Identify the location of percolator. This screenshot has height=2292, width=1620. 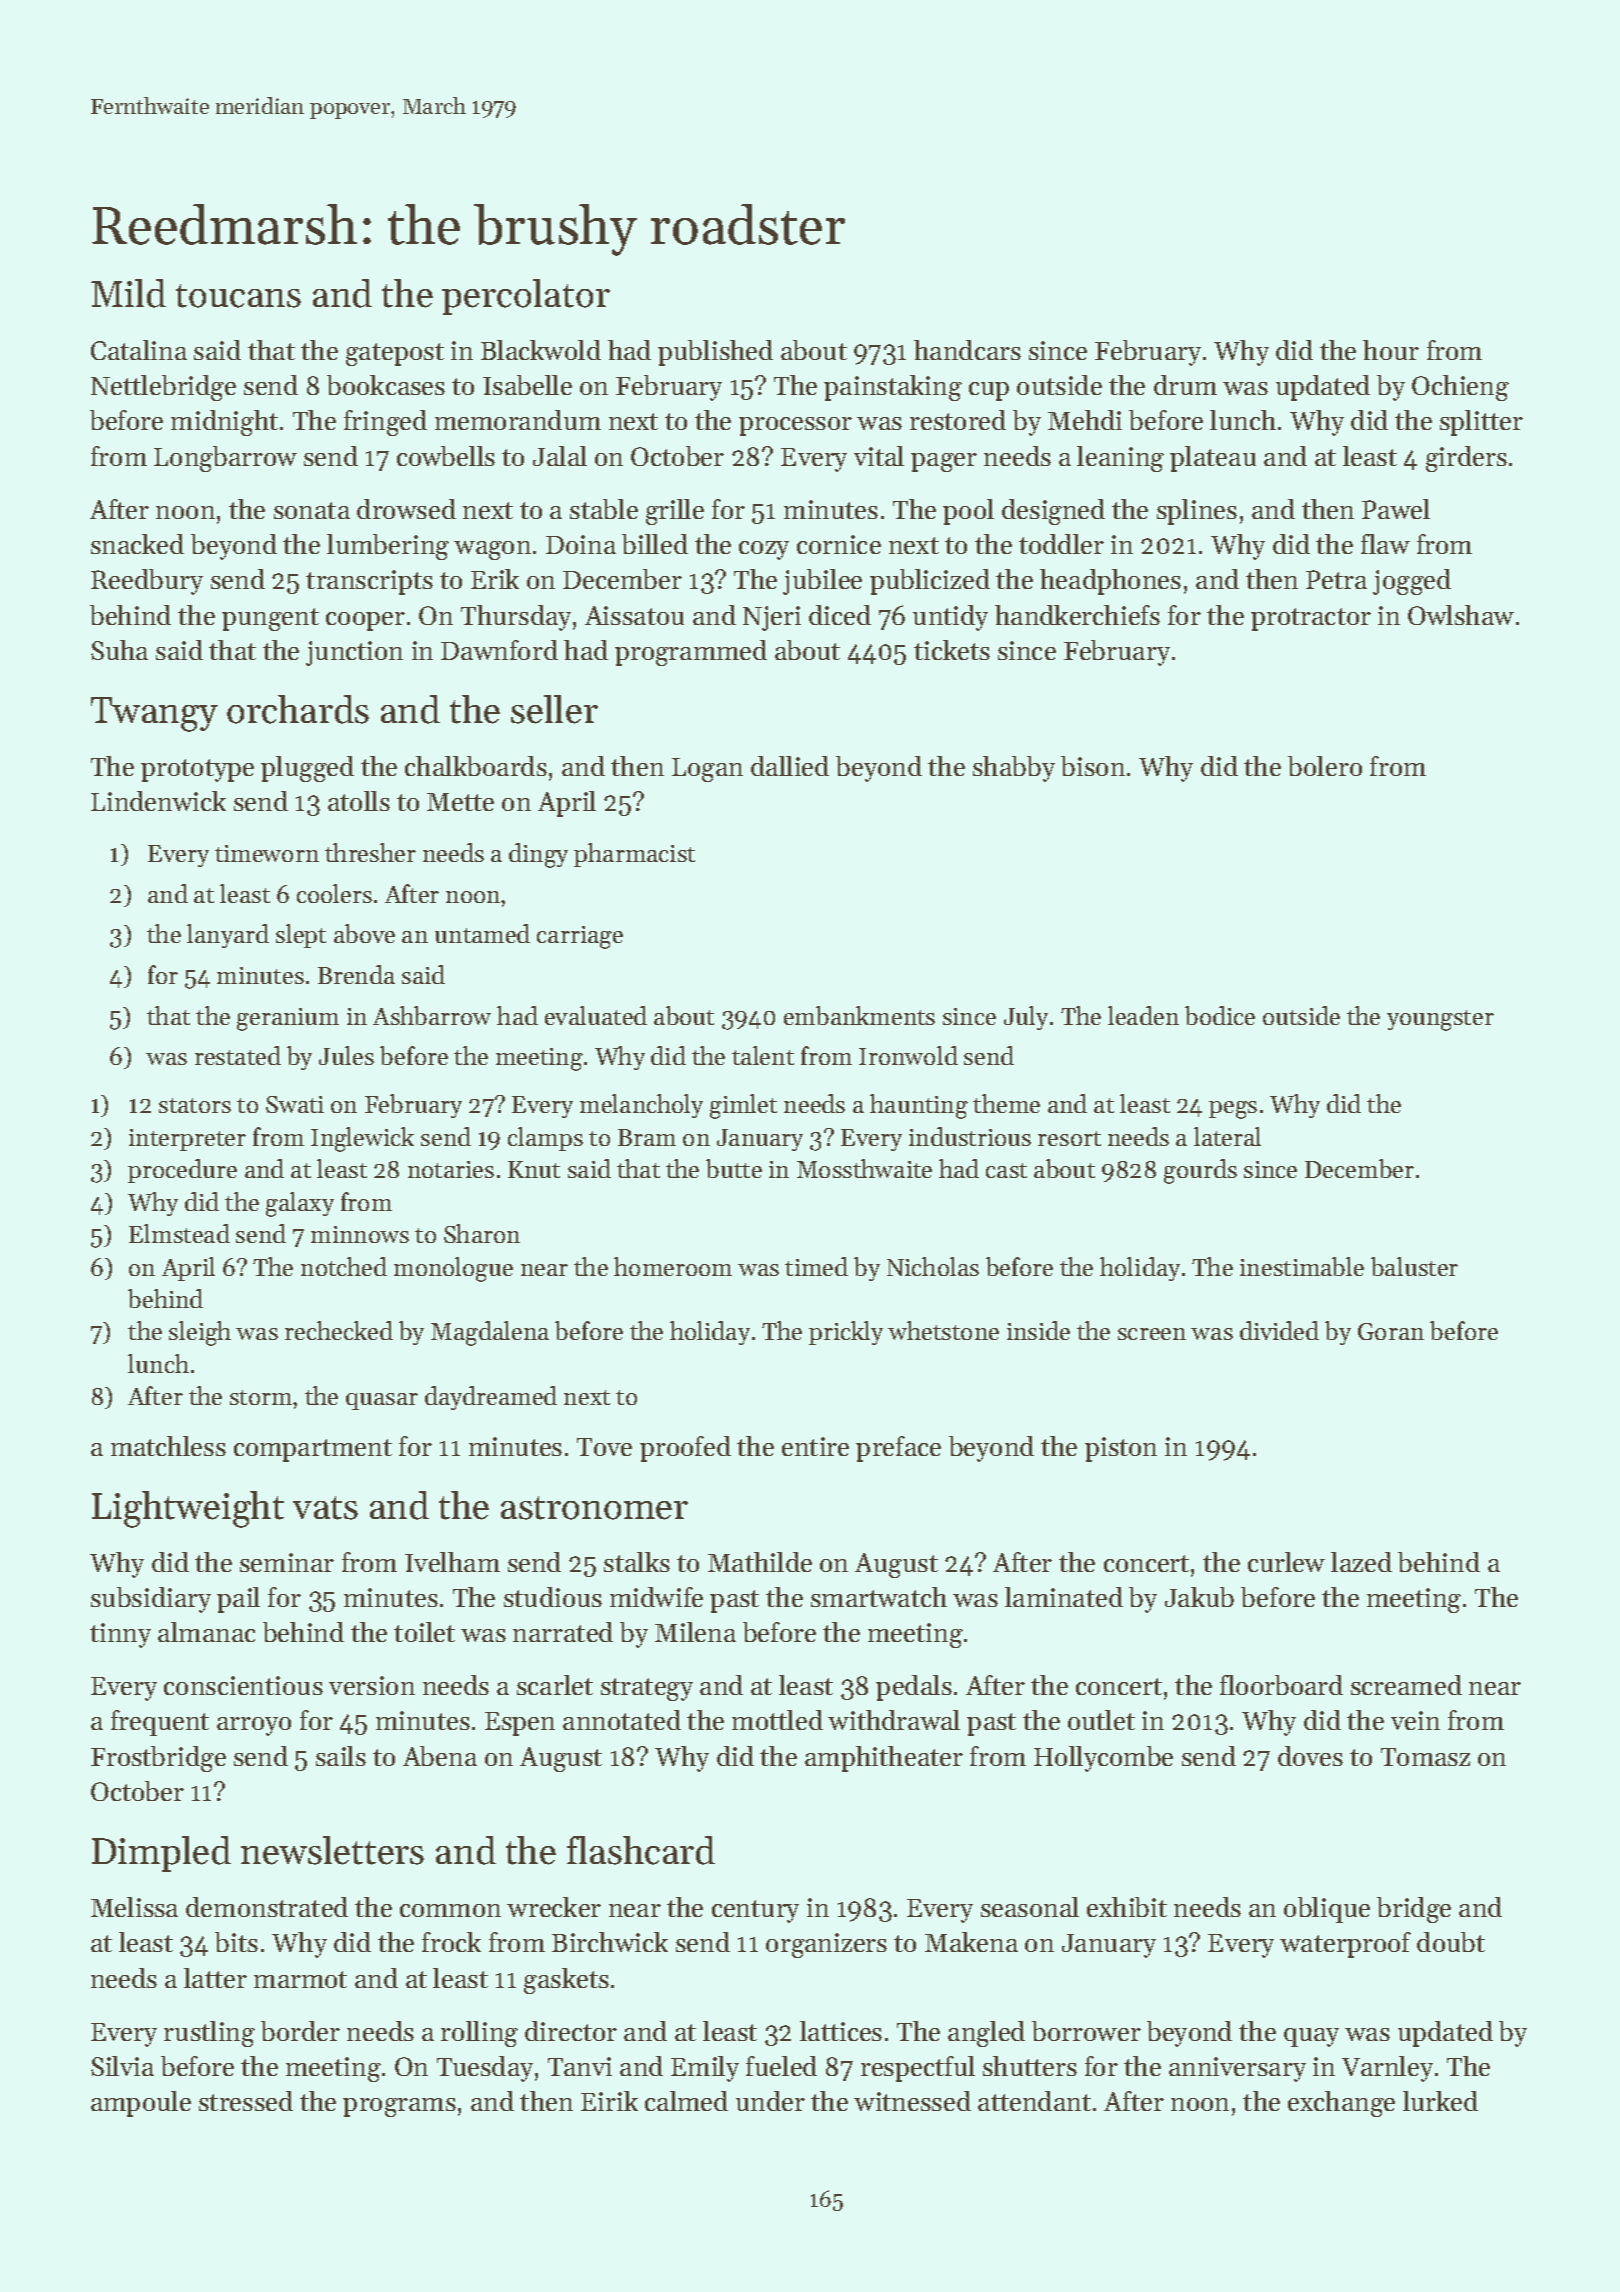
(526, 297).
